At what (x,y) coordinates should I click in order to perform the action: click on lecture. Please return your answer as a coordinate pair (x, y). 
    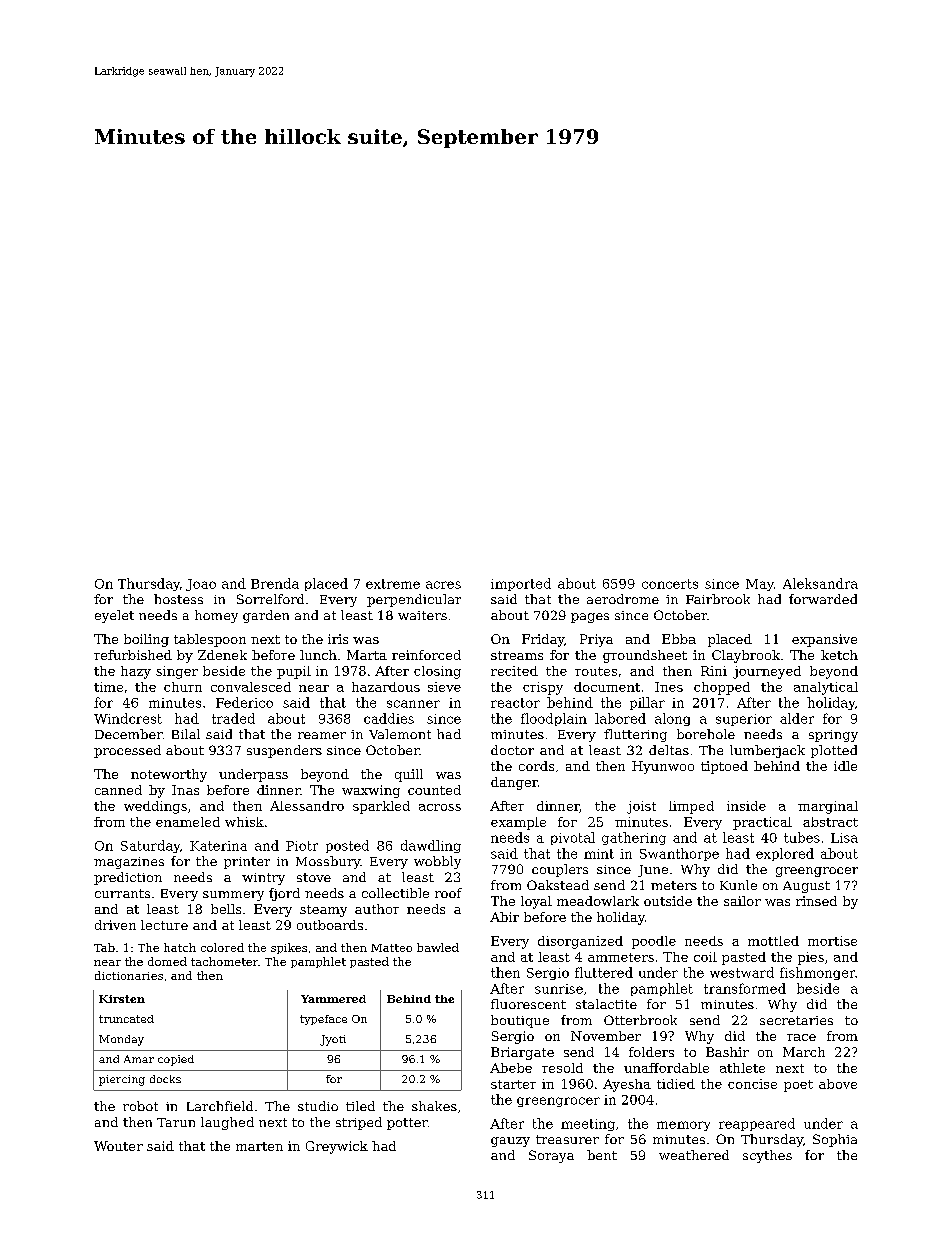
    Looking at the image, I should click on (164, 925).
